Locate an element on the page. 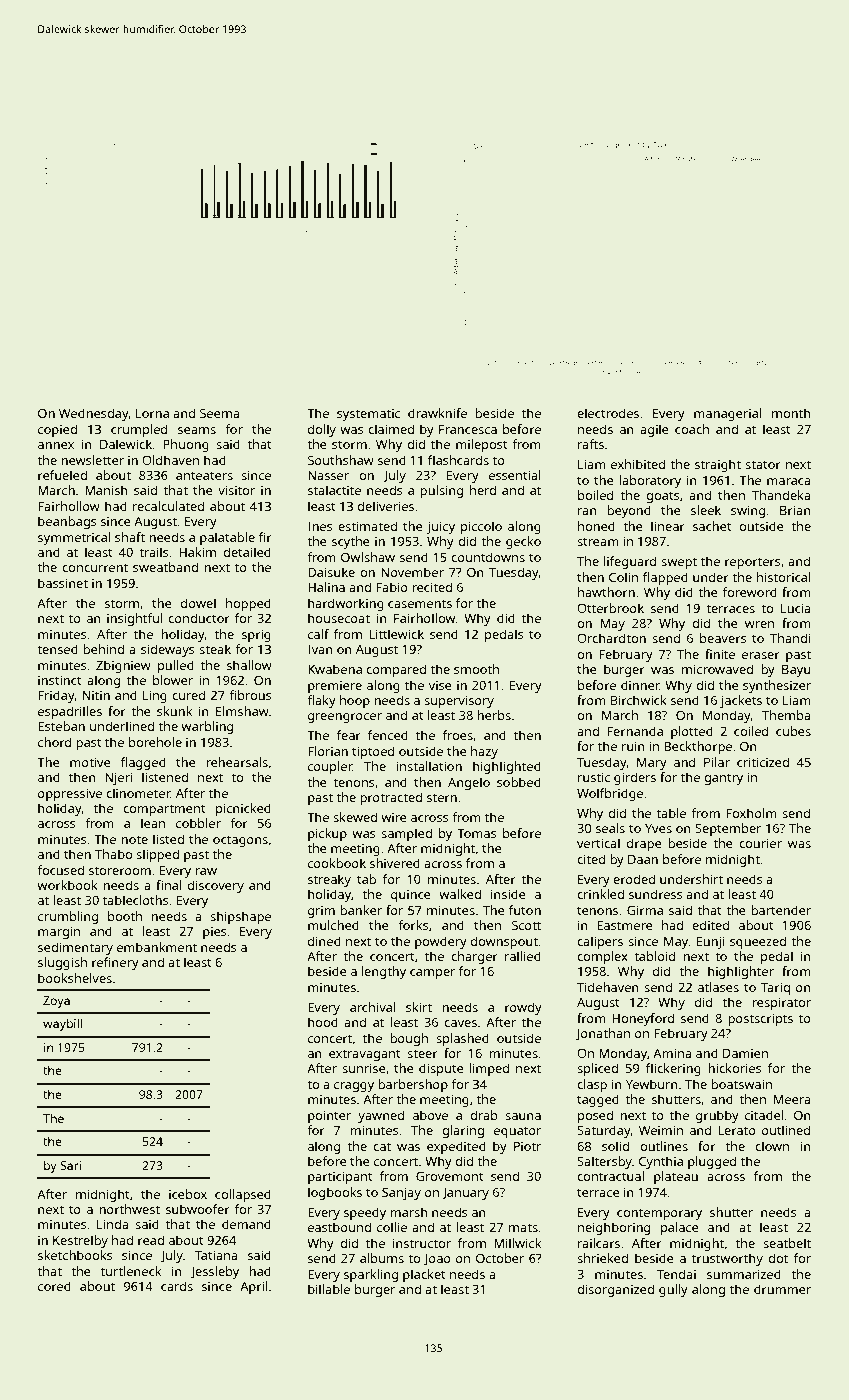 Image resolution: width=849 pixels, height=1400 pixels. Damien is located at coordinates (745, 1053).
